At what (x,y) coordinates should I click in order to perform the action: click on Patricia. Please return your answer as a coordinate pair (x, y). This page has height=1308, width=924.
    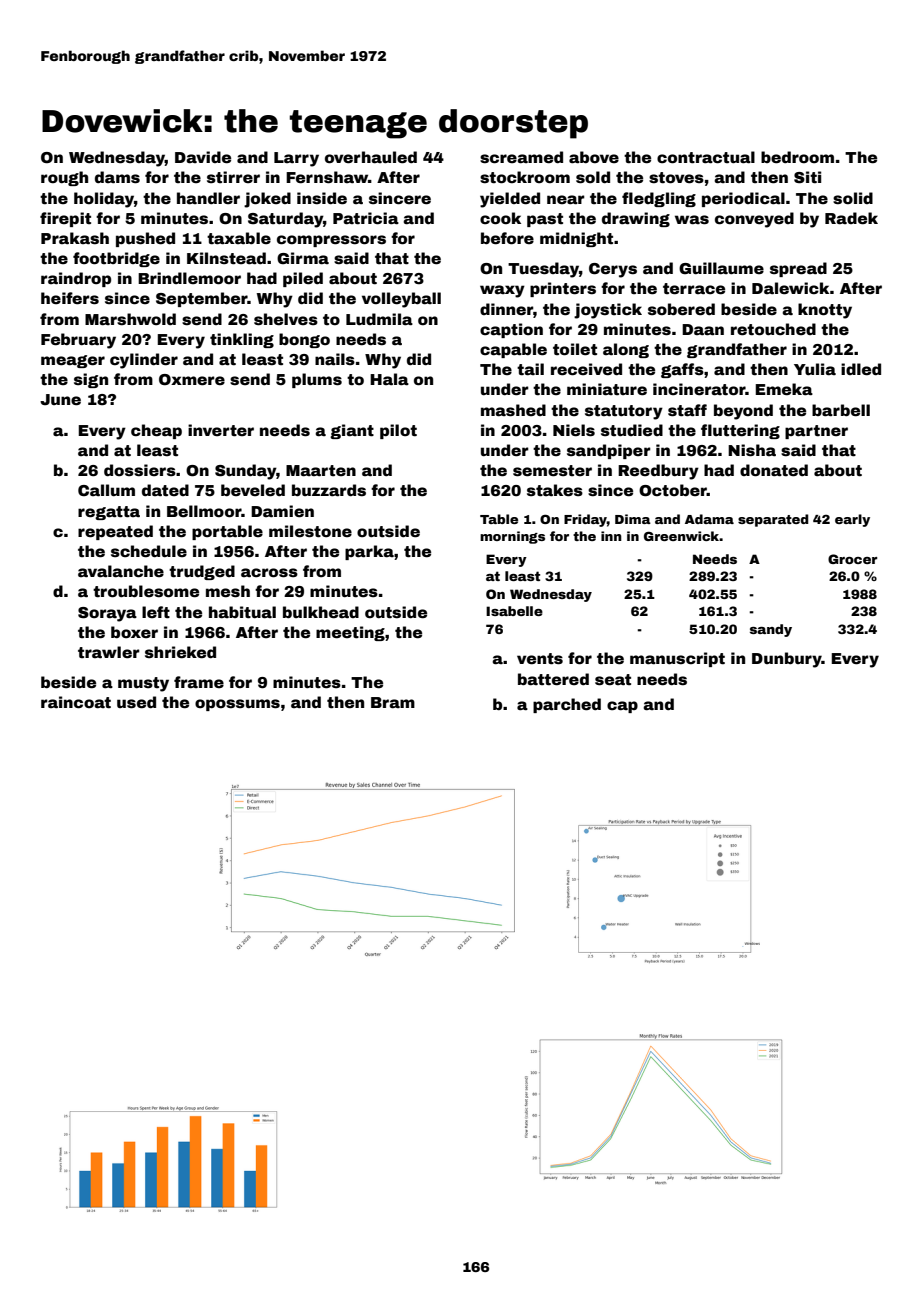
    Looking at the image, I should click on (366, 218).
